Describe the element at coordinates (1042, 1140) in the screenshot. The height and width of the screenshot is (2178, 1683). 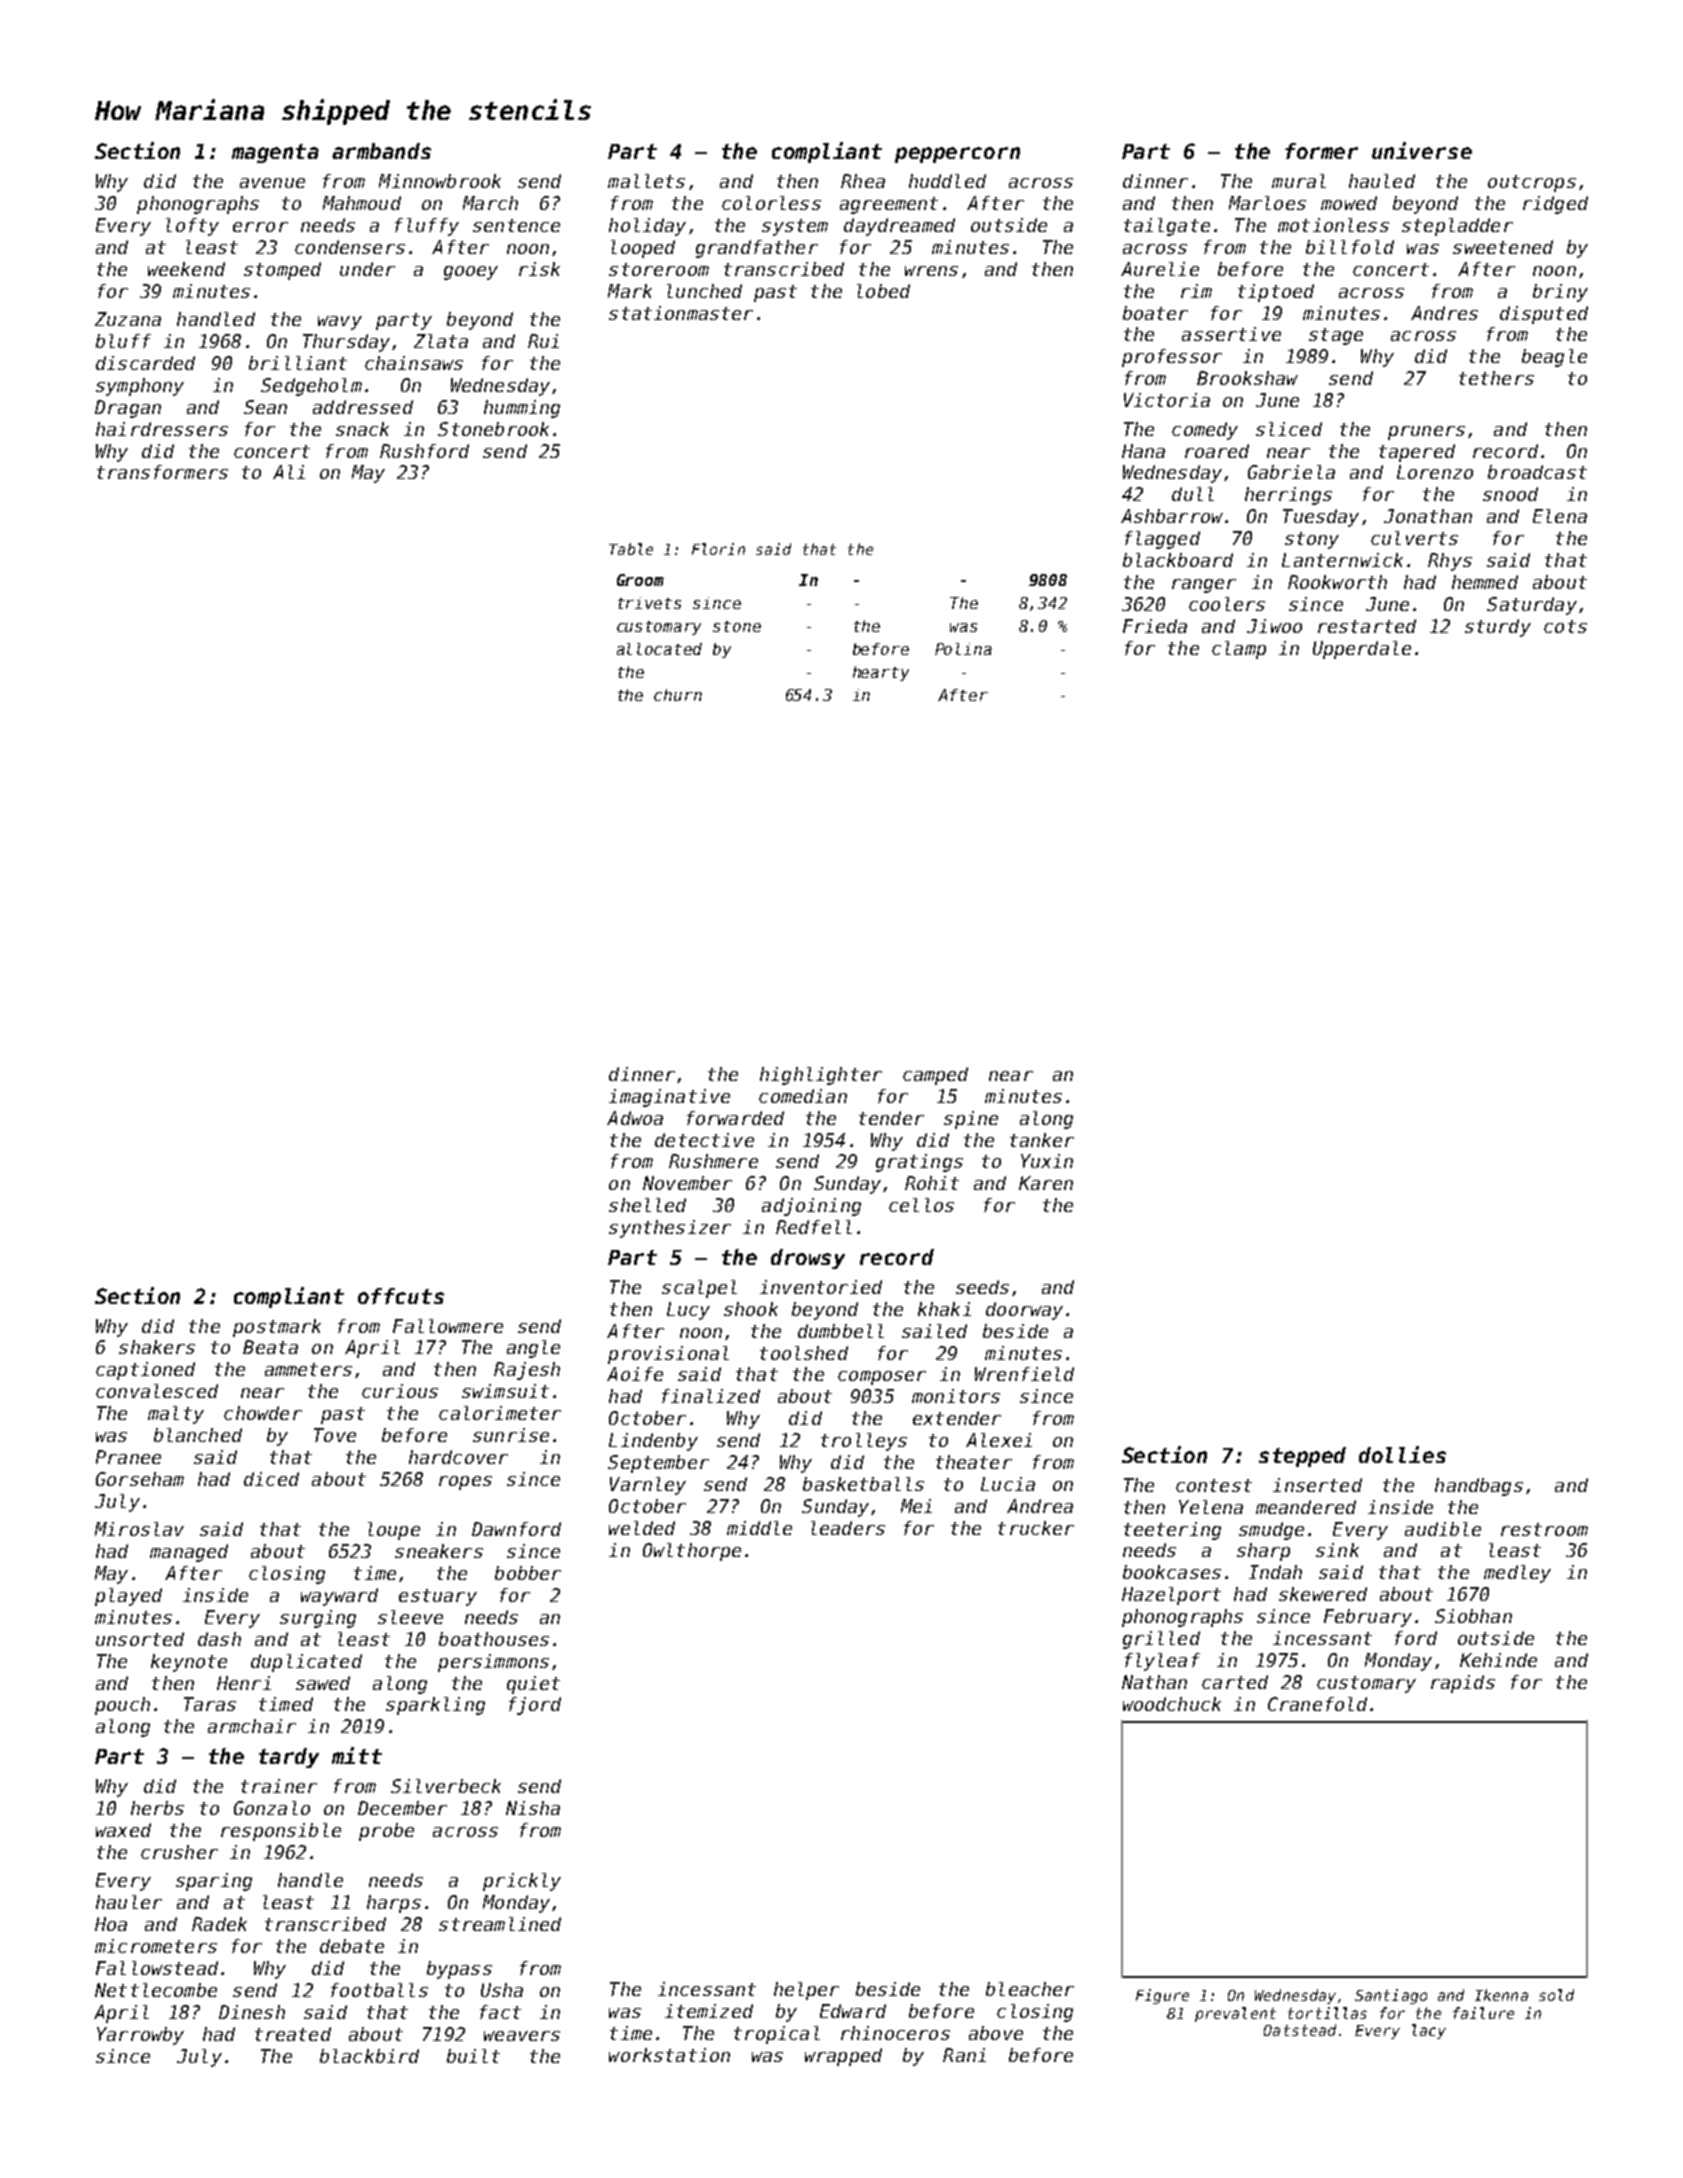
I see `tanker` at that location.
